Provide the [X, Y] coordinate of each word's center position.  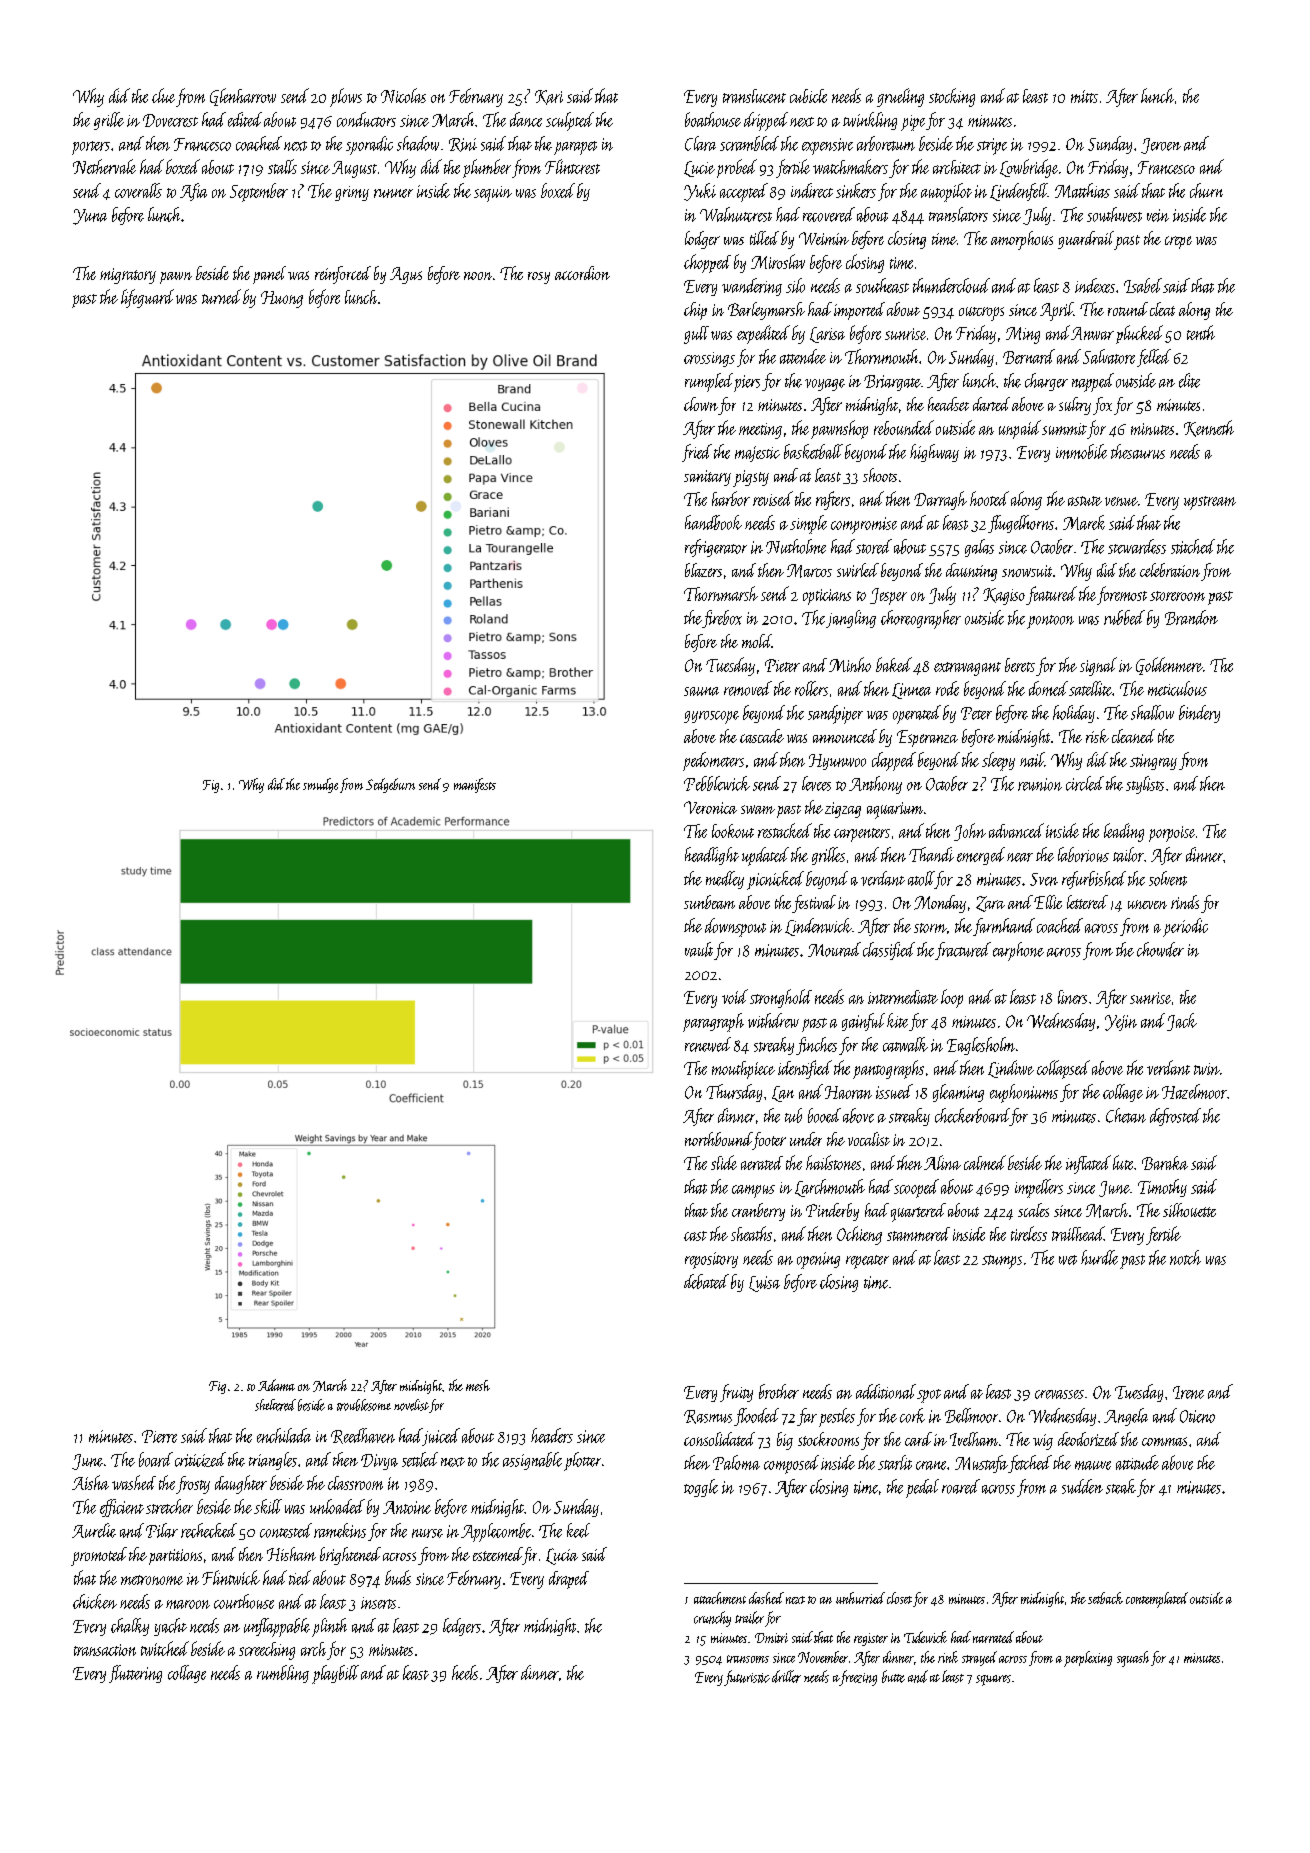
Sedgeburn [390, 785]
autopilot [946, 192]
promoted [99, 1556]
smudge [320, 785]
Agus [406, 275]
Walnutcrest [736, 214]
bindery [1199, 714]
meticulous [1177, 688]
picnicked [775, 880]
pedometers [713, 761]
